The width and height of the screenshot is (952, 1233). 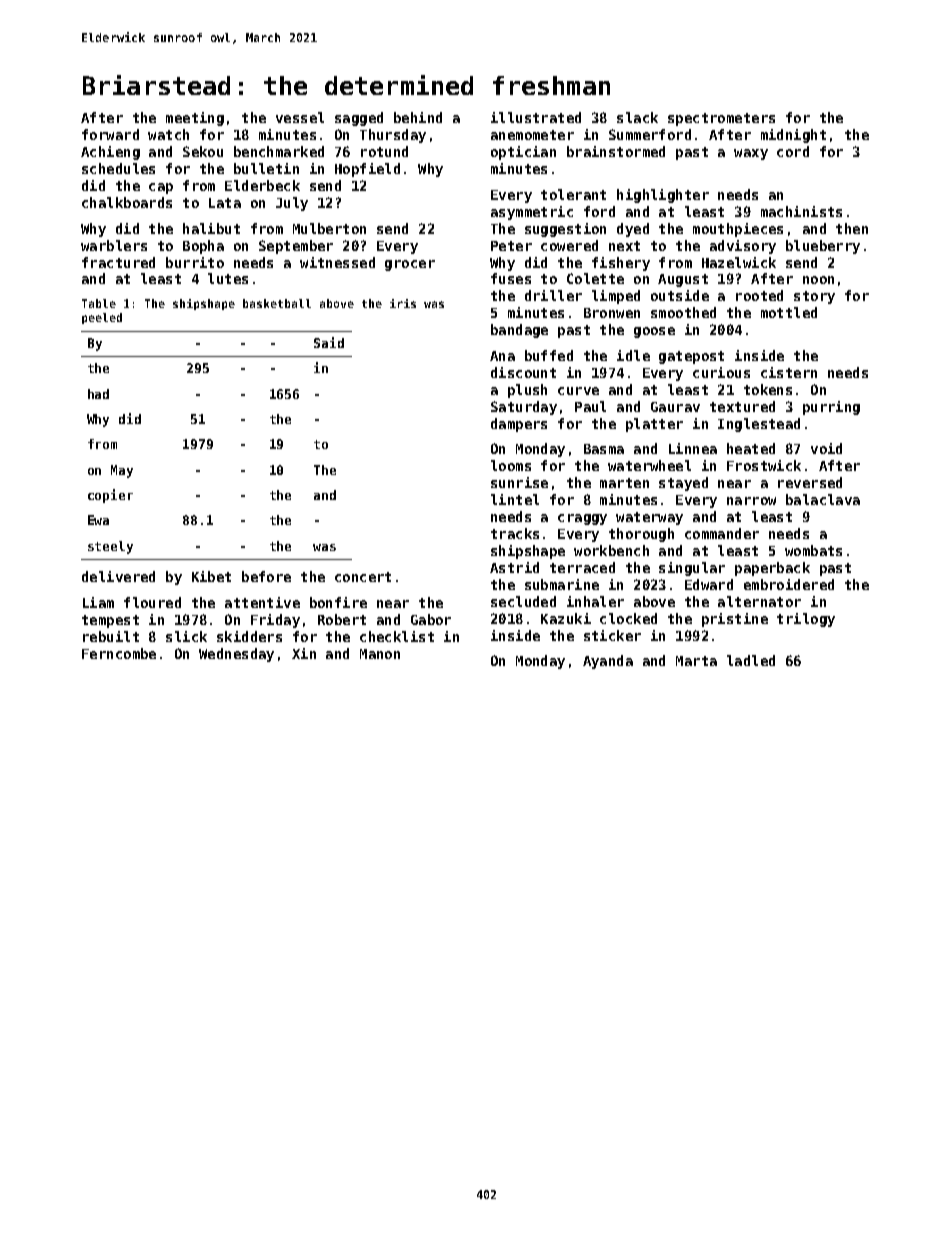 I want to click on mouthpieces, so click(x=738, y=230).
